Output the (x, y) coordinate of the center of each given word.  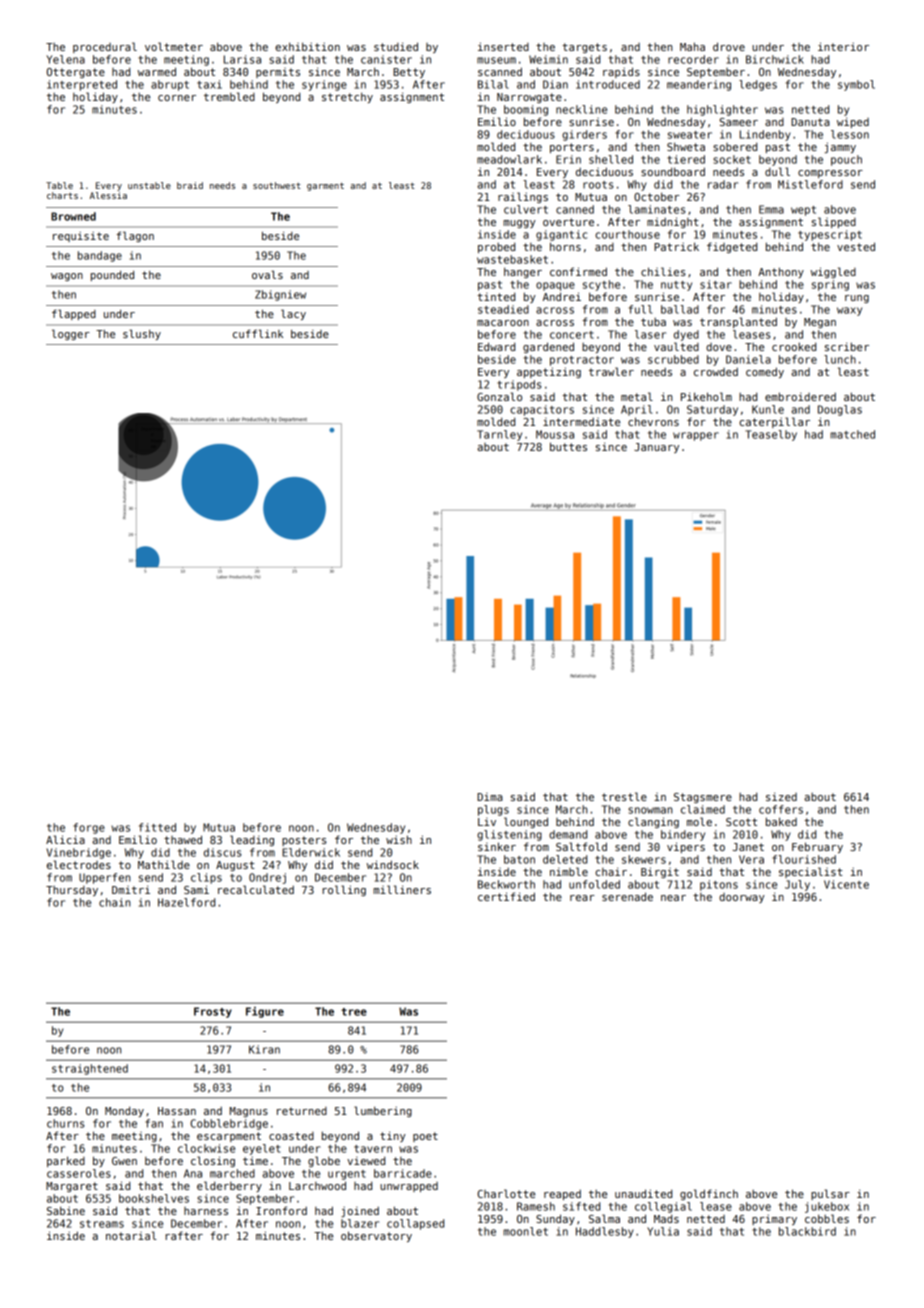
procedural (105, 47)
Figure (265, 1012)
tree (354, 1012)
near (673, 898)
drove (729, 46)
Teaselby (771, 435)
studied (396, 46)
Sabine (66, 1210)
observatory (376, 1236)
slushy (142, 334)
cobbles (827, 1218)
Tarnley (499, 435)
